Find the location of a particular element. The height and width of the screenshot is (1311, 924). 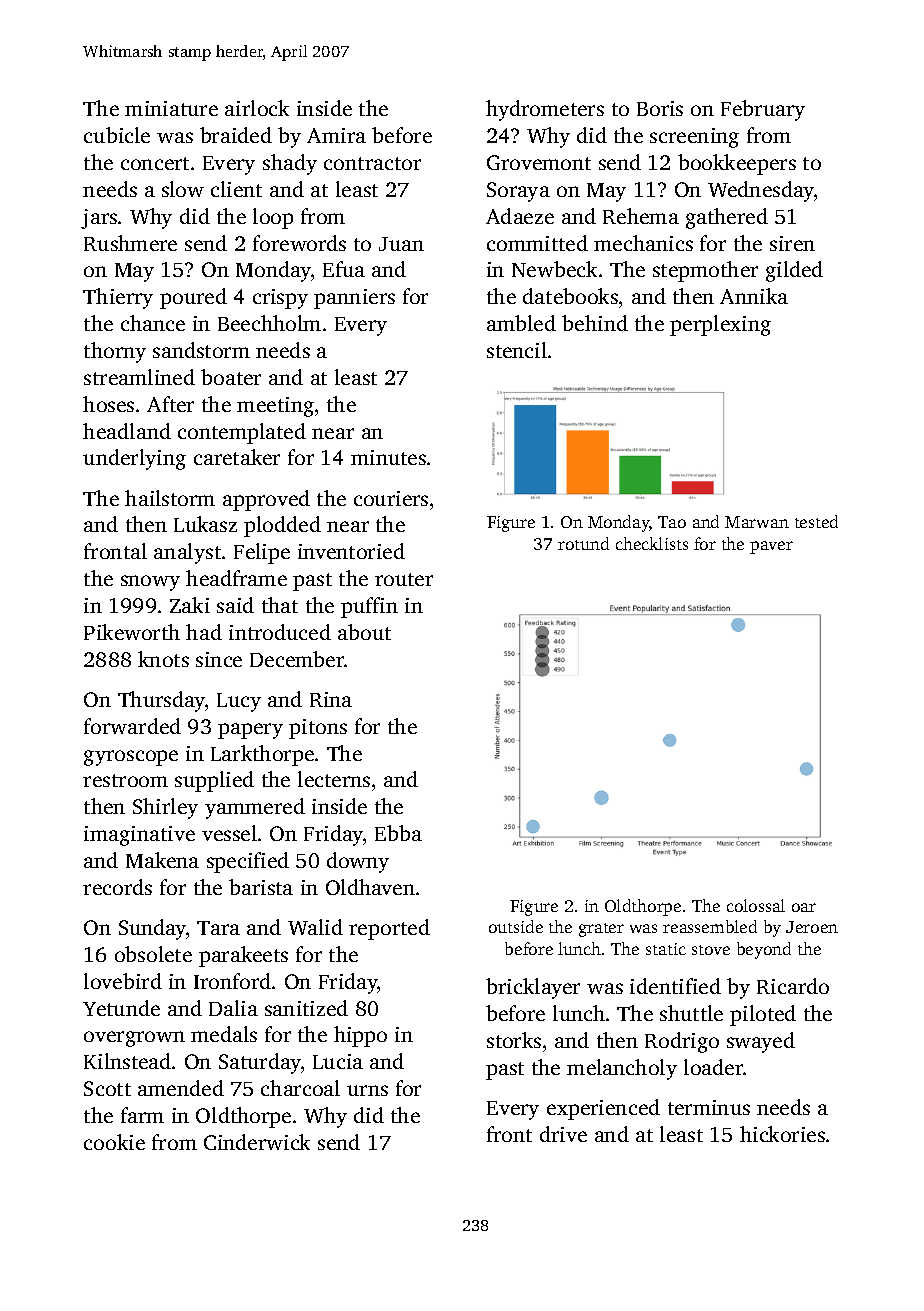

Dalia is located at coordinates (233, 1008).
